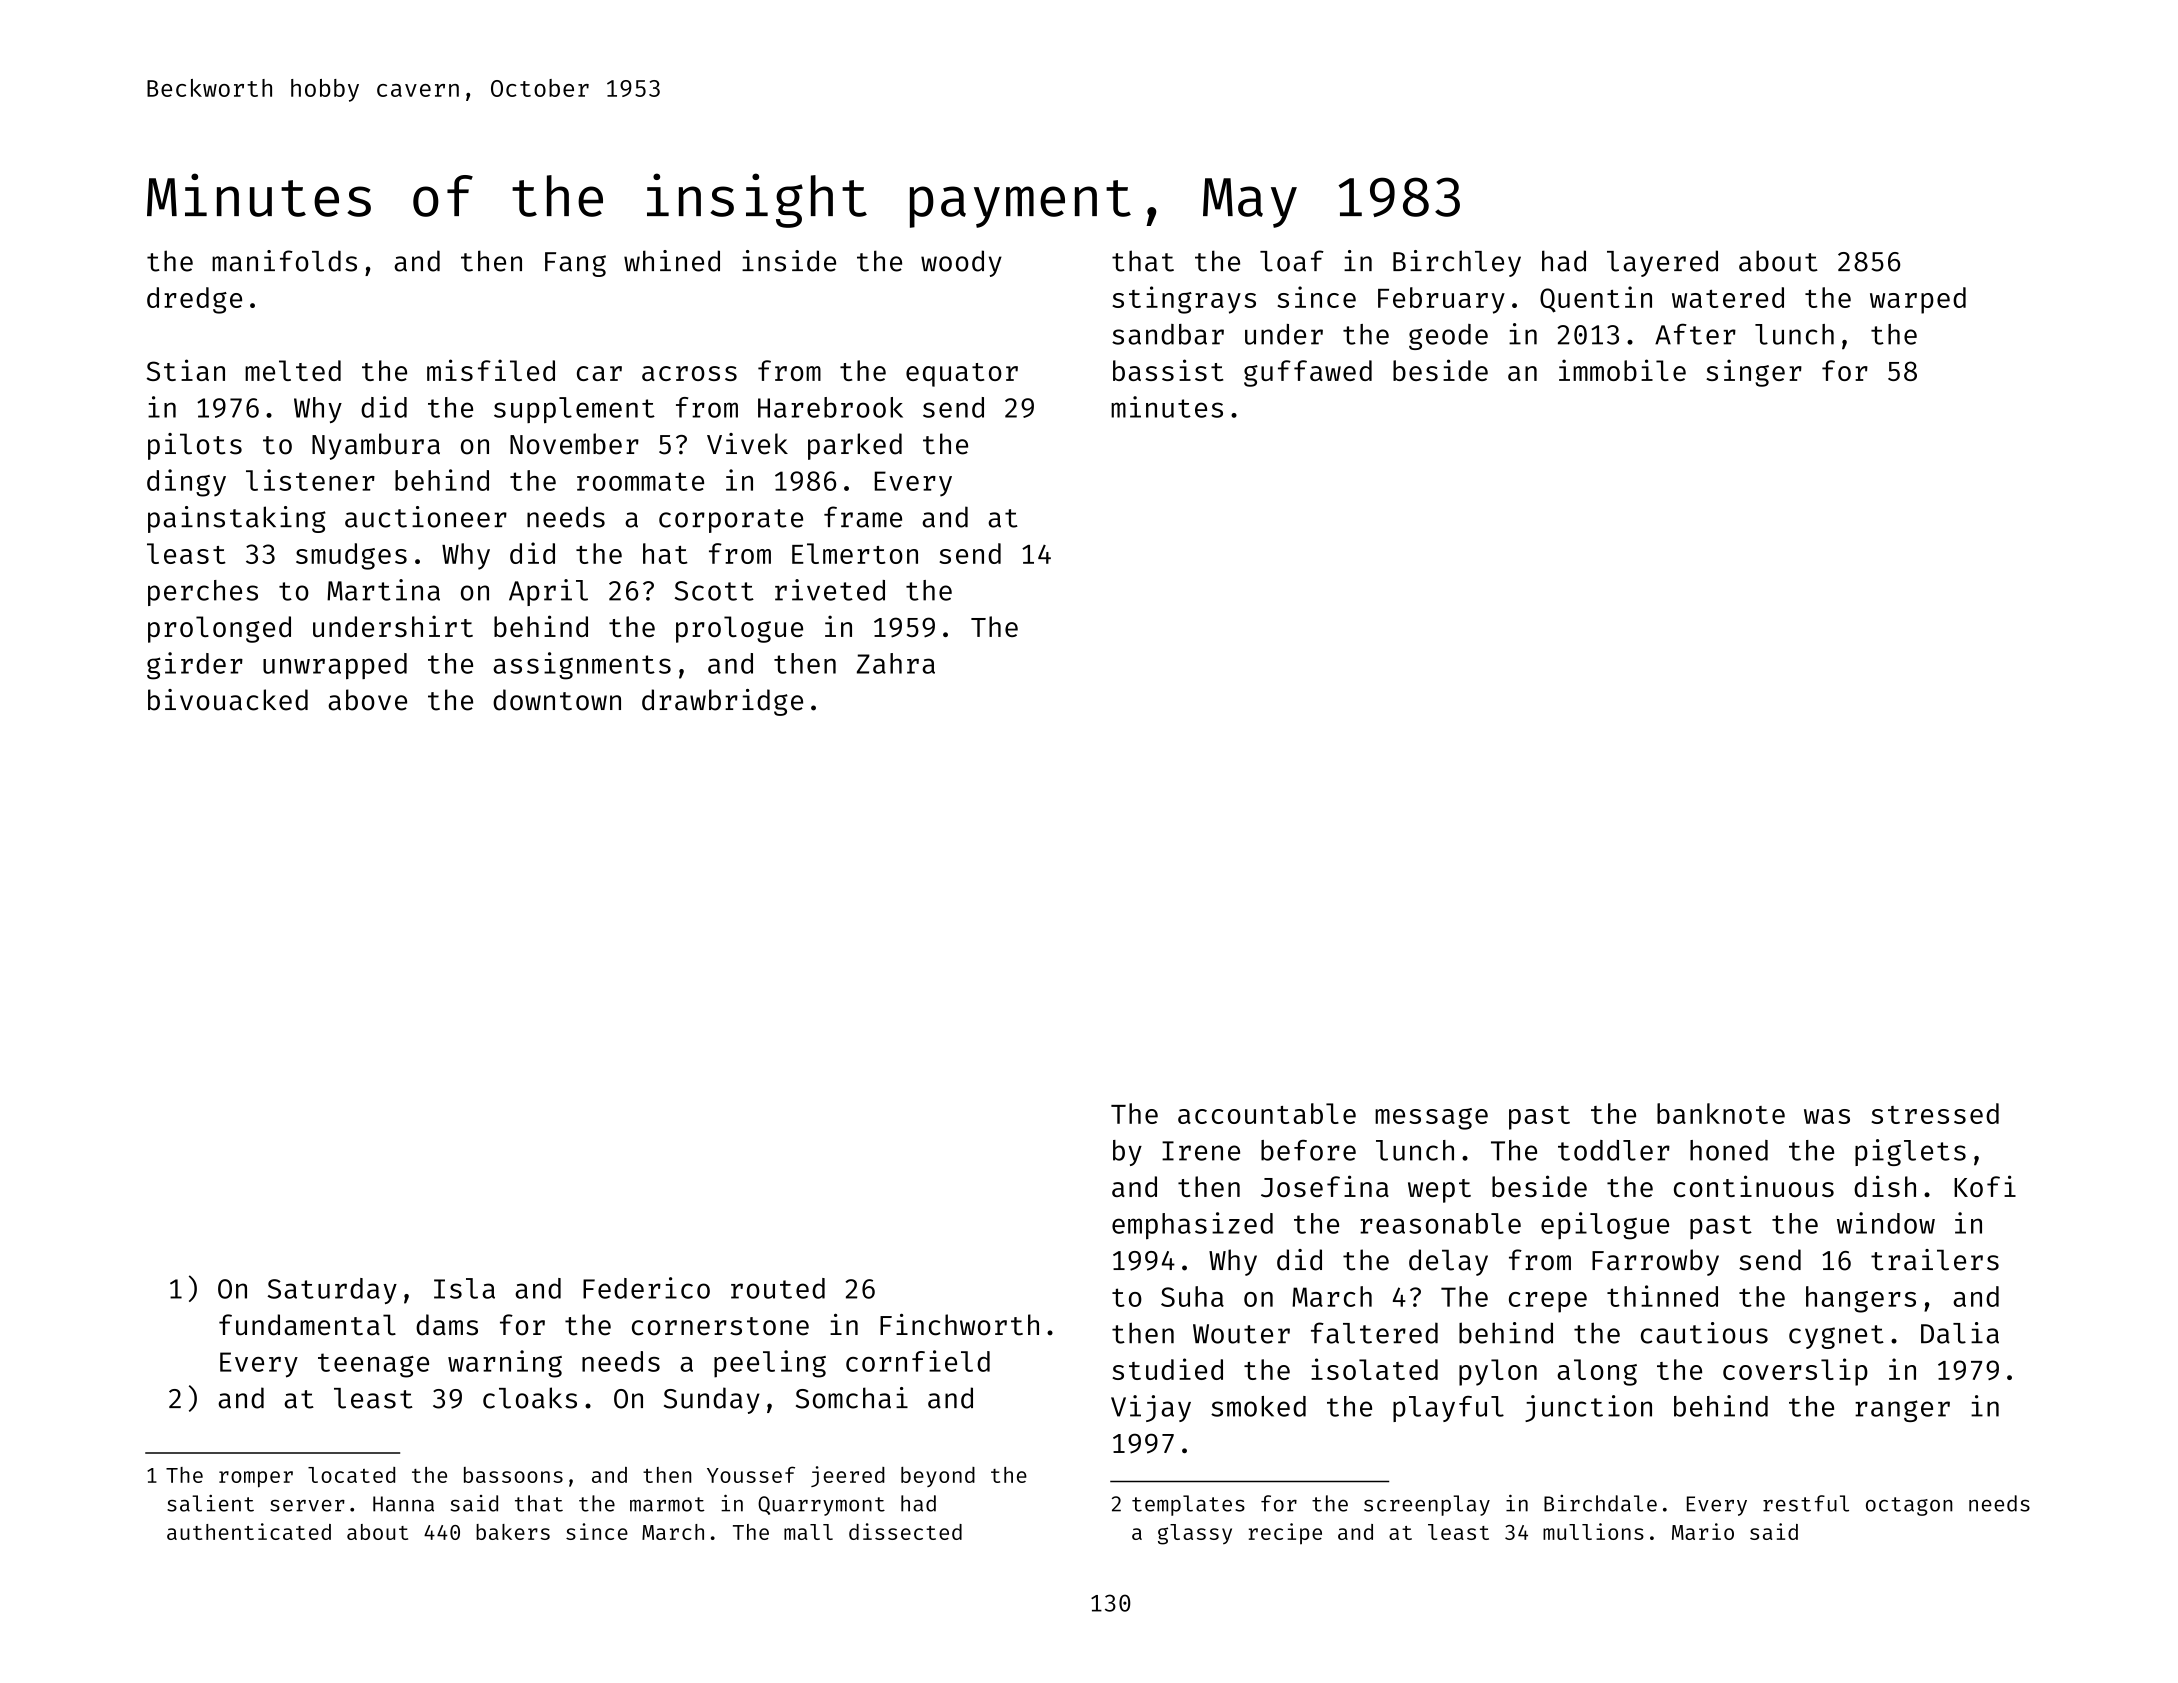 This document has width=2178, height=1683. Describe the element at coordinates (1167, 1369) in the document. I see `studied` at that location.
